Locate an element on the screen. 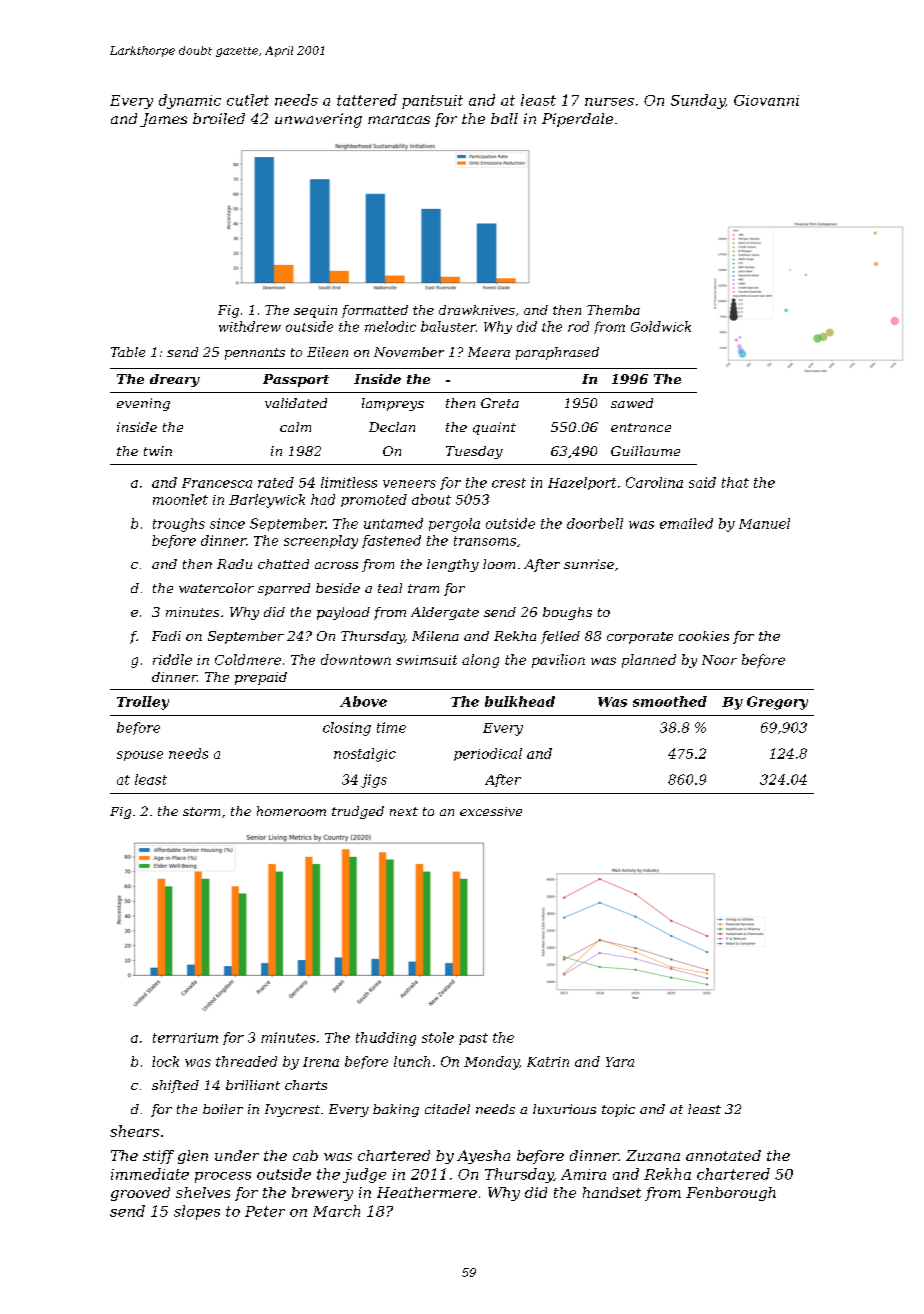  unwavering is located at coordinates (318, 120).
